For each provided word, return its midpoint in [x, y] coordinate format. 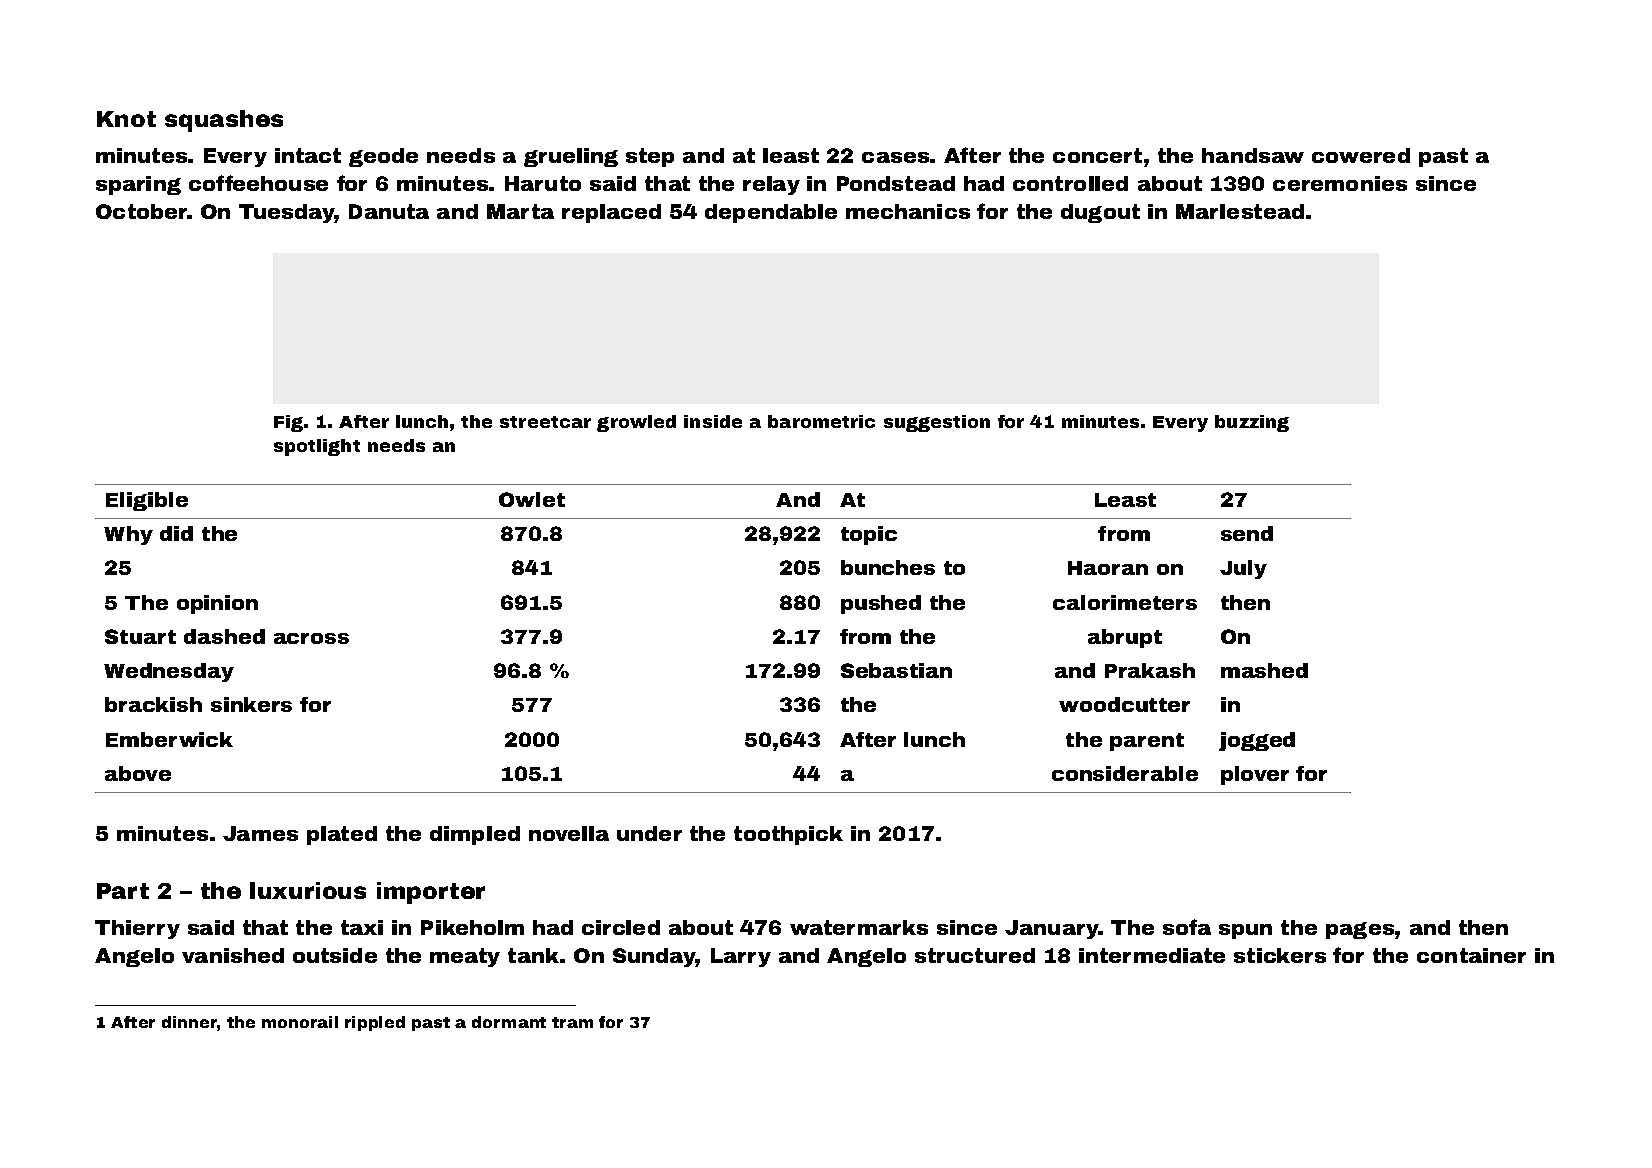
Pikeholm [472, 927]
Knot [126, 119]
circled [621, 927]
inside [713, 421]
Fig [288, 423]
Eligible [147, 501]
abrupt [1125, 638]
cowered [1361, 155]
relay [771, 185]
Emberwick [169, 739]
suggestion [937, 423]
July [1243, 569]
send [1247, 533]
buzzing [1252, 423]
